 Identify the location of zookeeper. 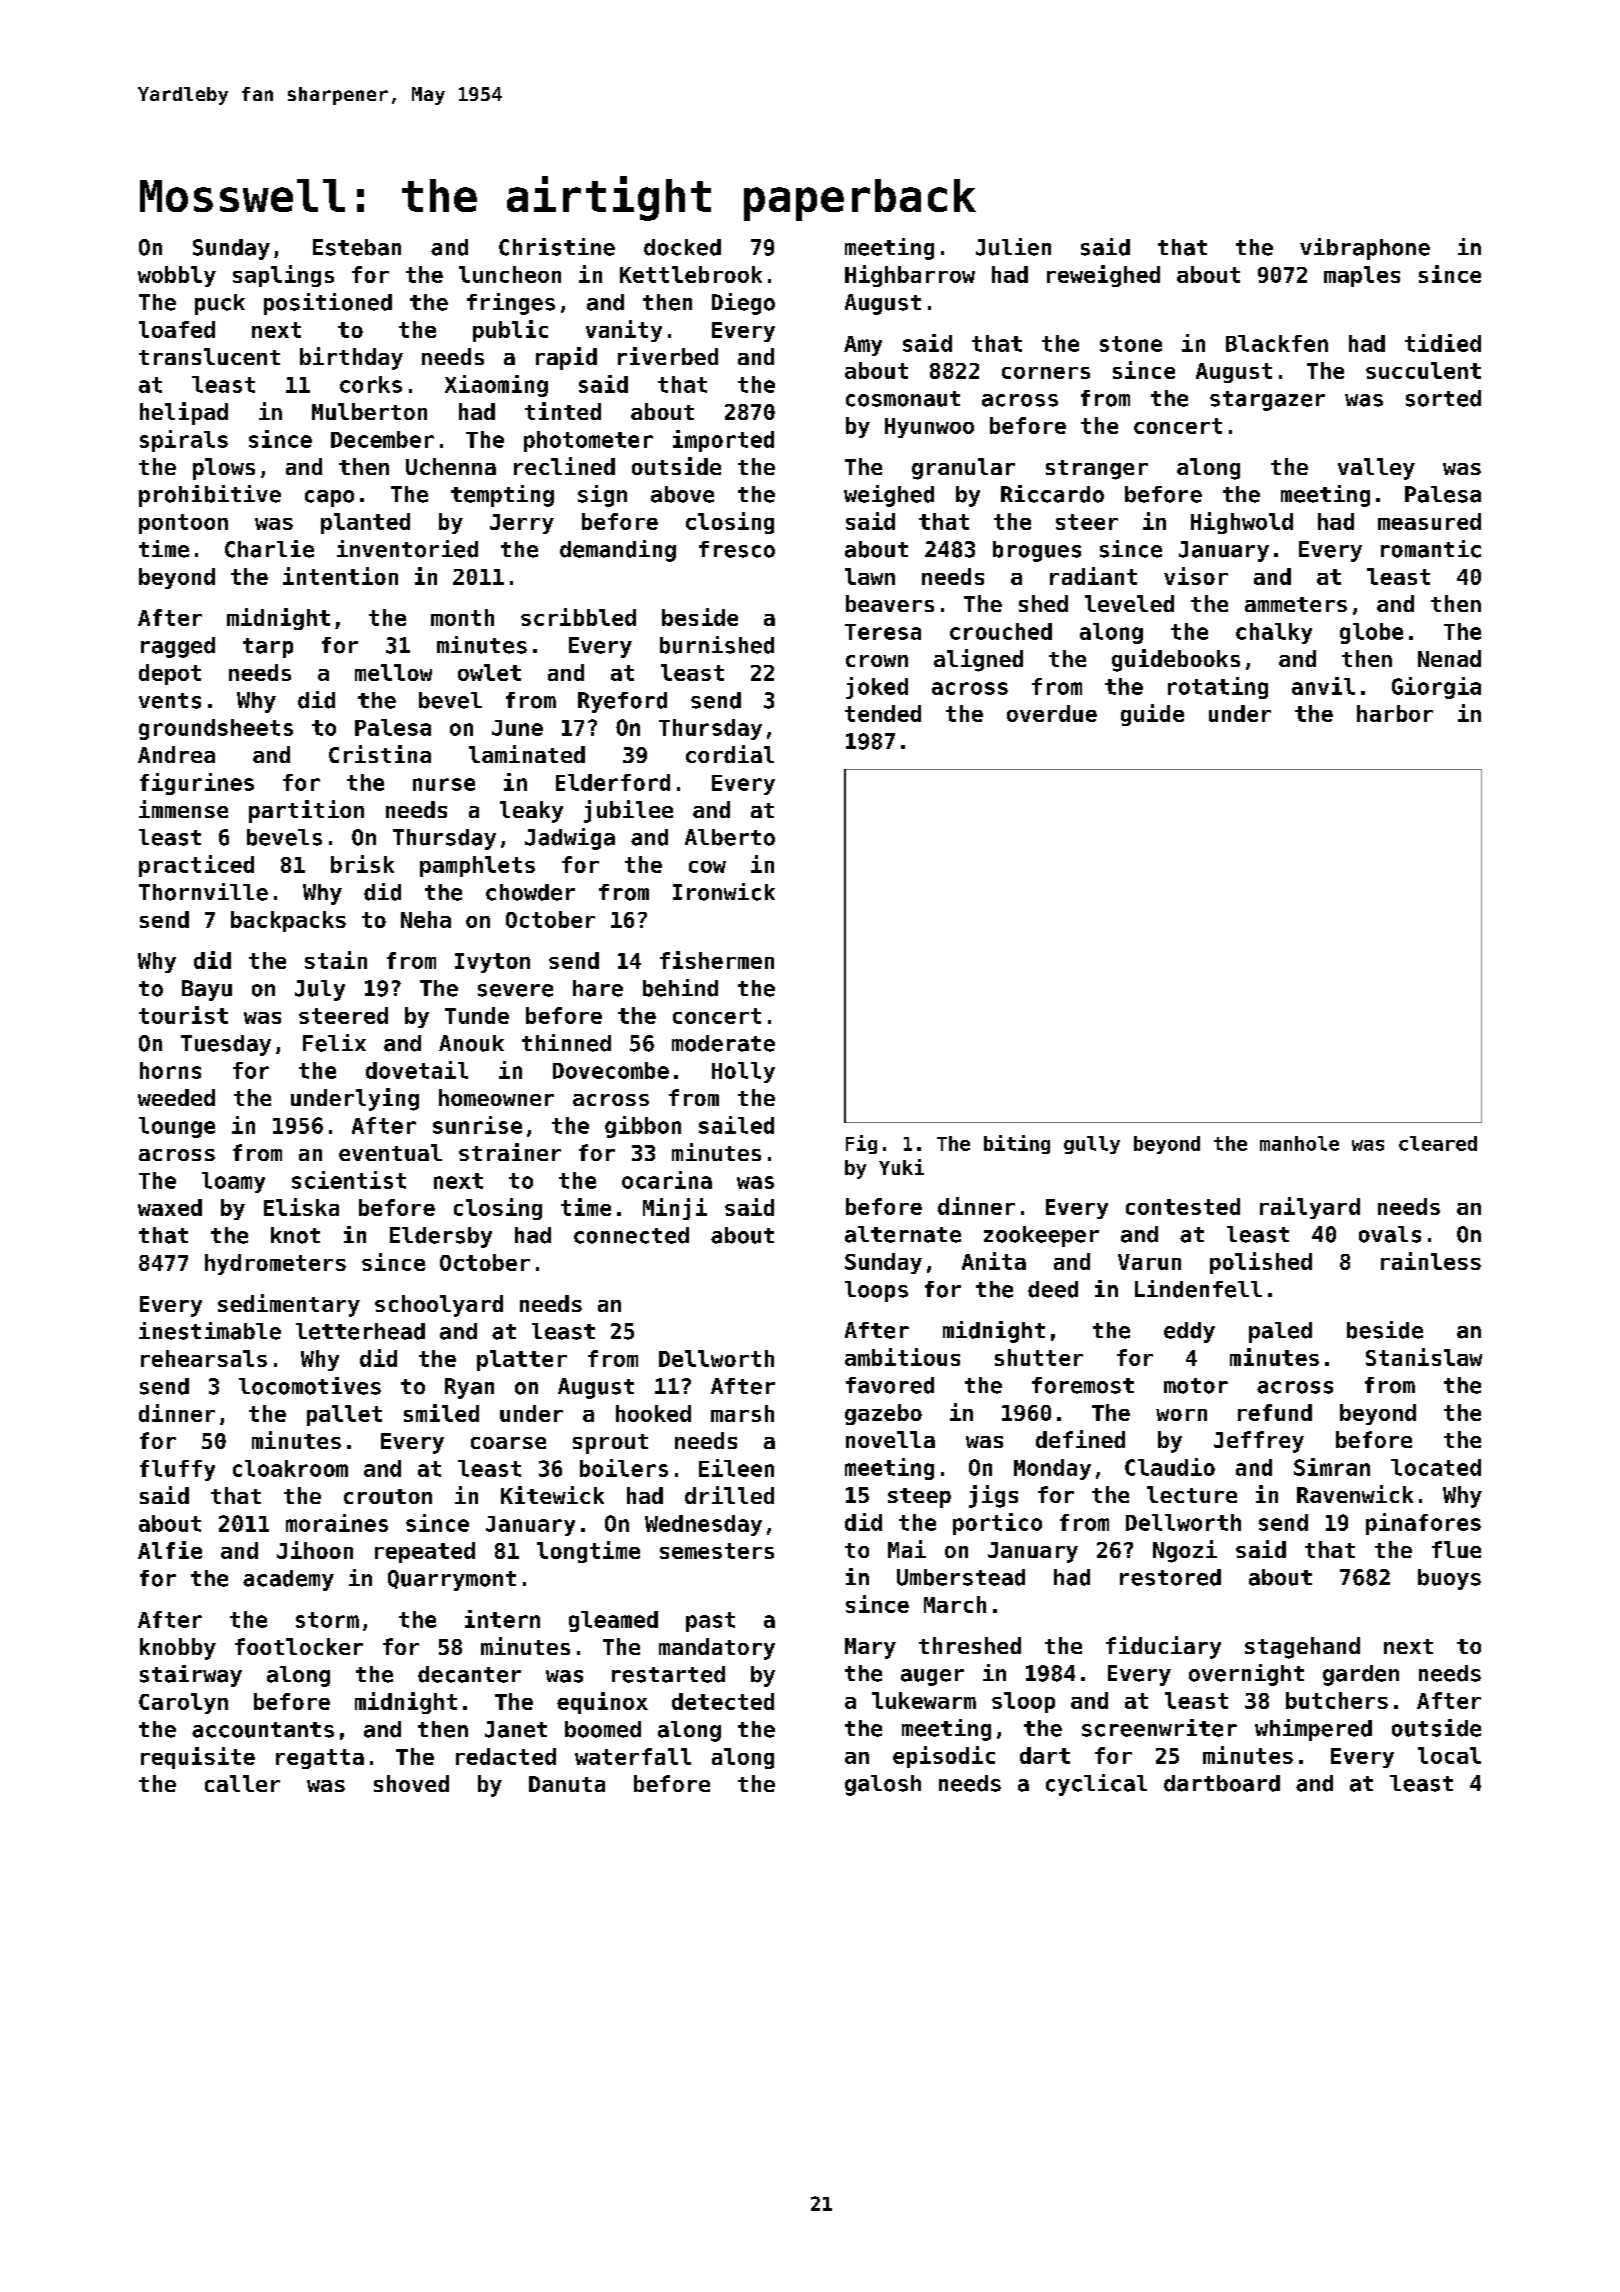
(1041, 1236).
